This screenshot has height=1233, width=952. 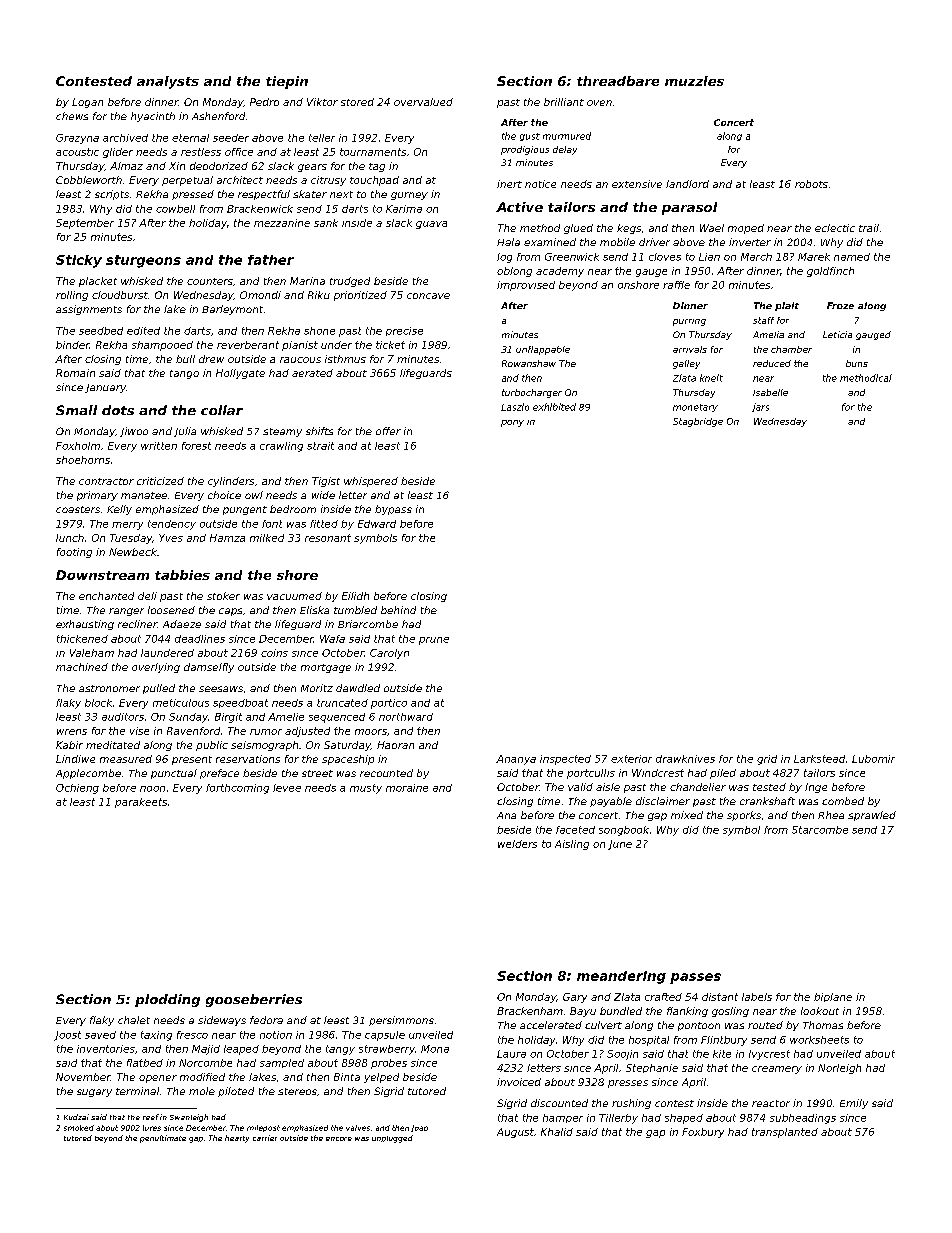 What do you see at coordinates (873, 759) in the screenshot?
I see `Lubomir` at bounding box center [873, 759].
